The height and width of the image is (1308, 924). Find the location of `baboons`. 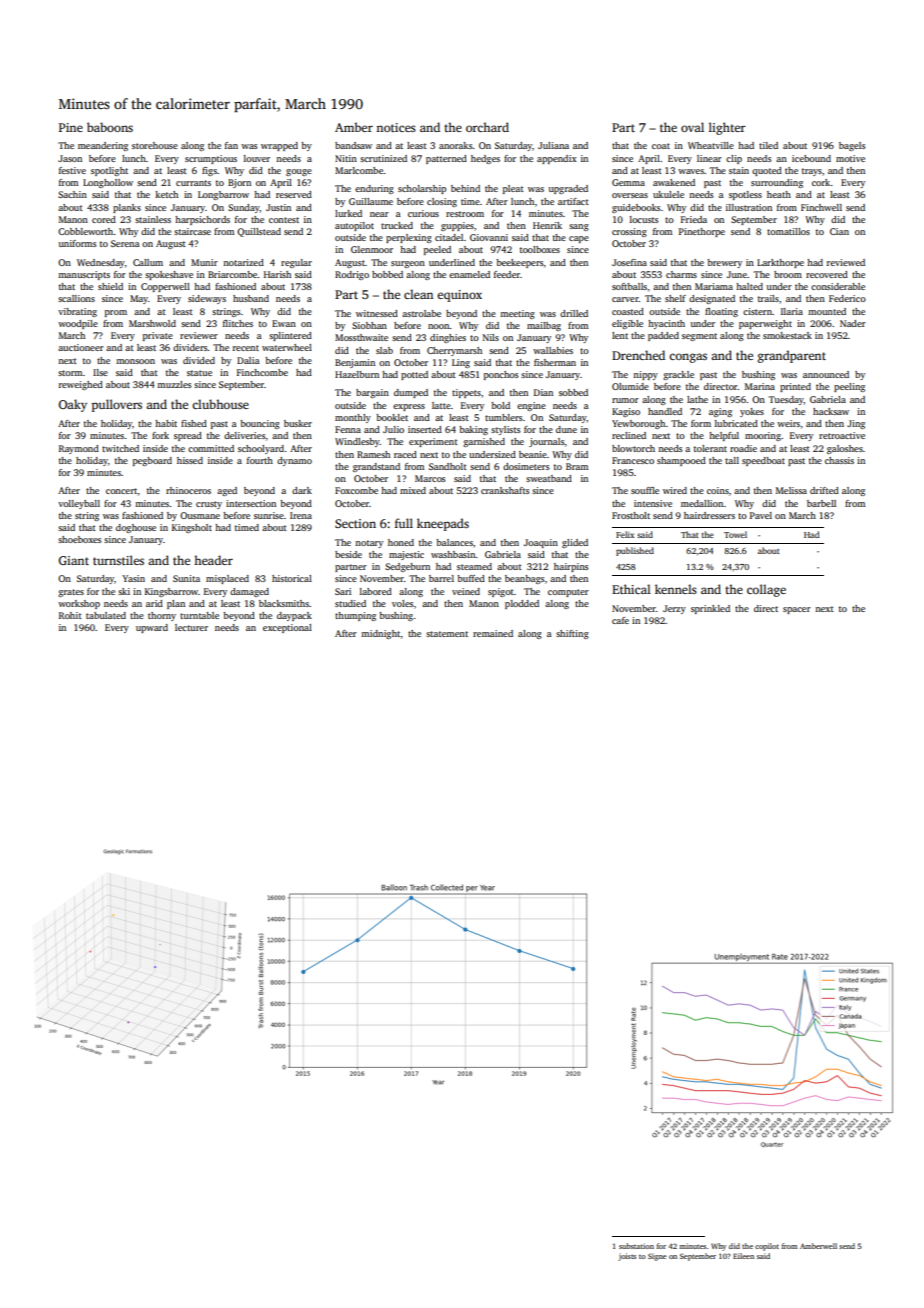

baboons is located at coordinates (110, 127).
